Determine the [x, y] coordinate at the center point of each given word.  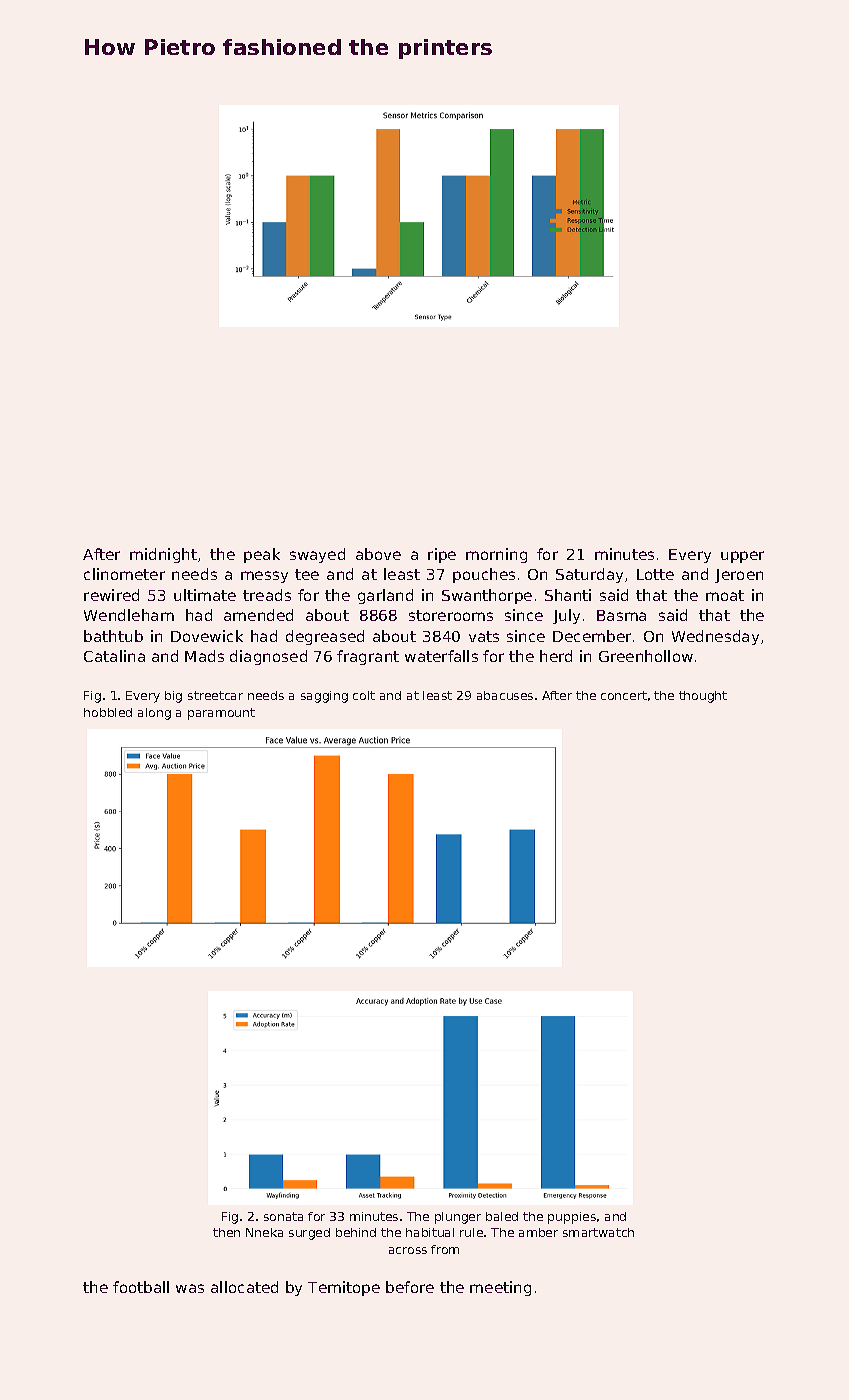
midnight [163, 555]
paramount [221, 714]
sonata [283, 1216]
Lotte [655, 574]
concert [624, 695]
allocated [244, 1287]
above [378, 554]
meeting [500, 1288]
